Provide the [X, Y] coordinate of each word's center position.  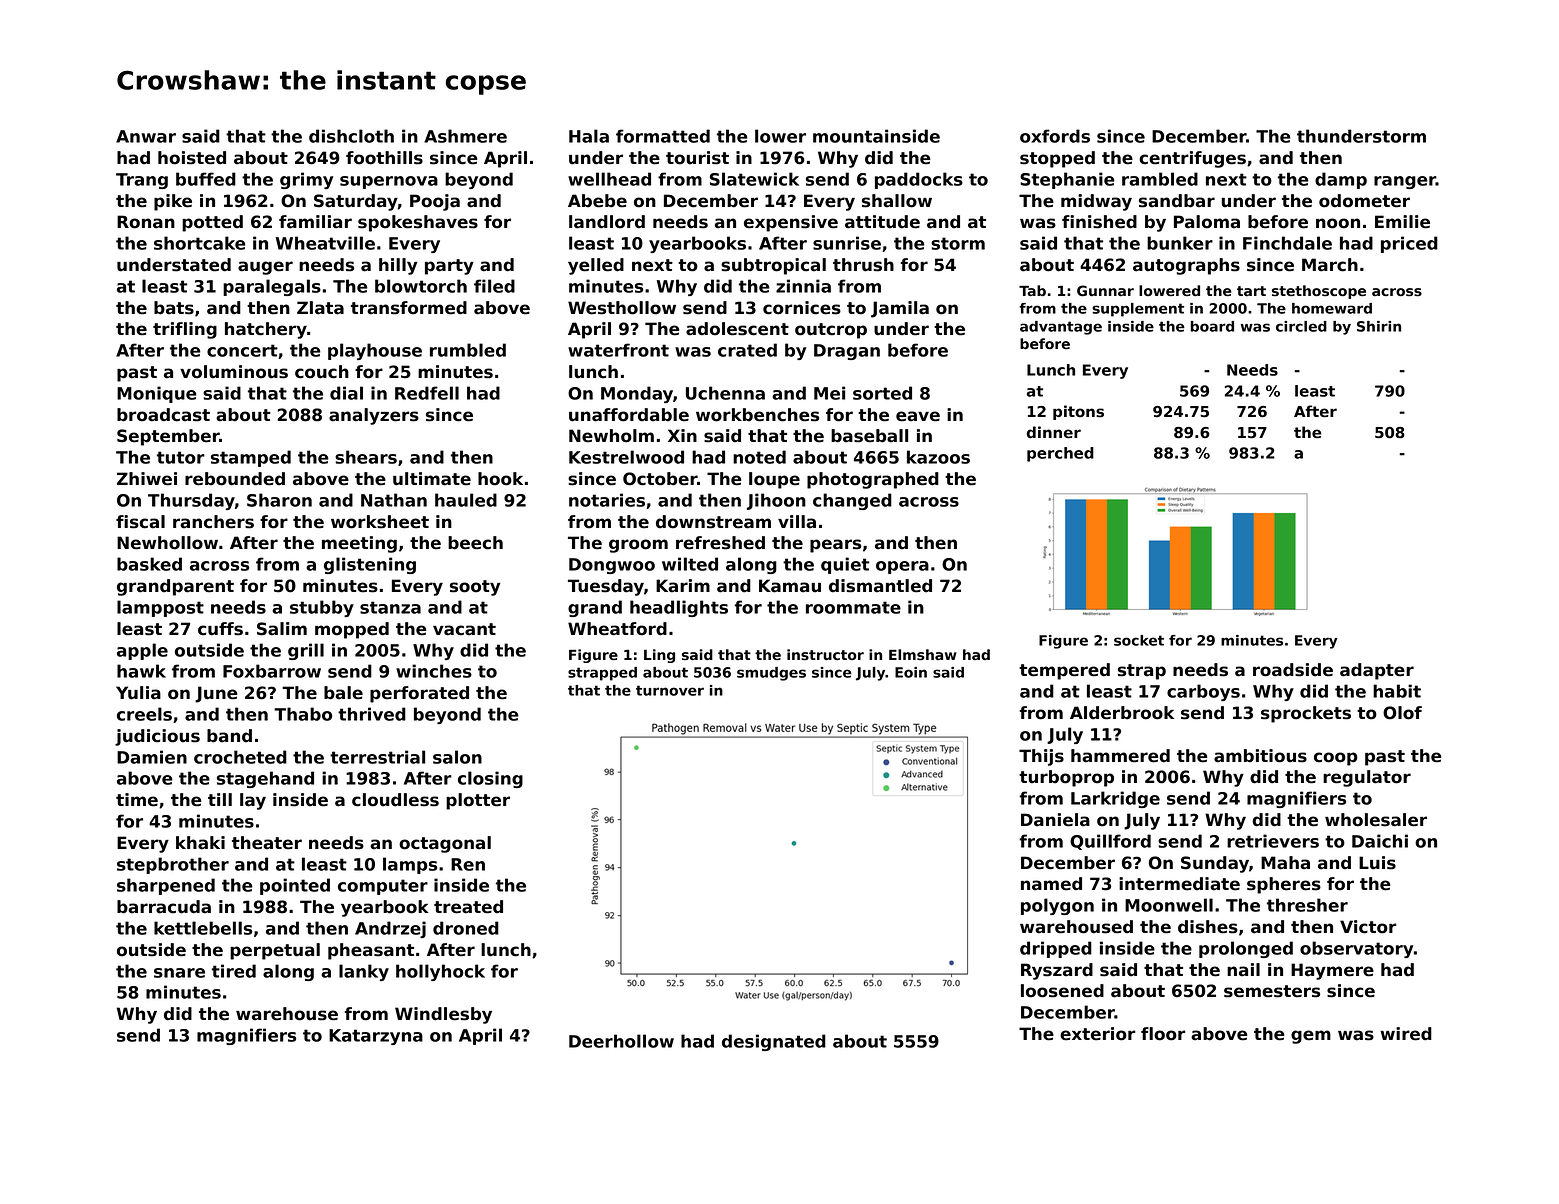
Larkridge [1115, 799]
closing [490, 779]
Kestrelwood [626, 457]
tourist [697, 158]
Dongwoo [612, 566]
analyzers [374, 416]
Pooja [435, 202]
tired [234, 971]
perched [1060, 454]
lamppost [160, 608]
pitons [1078, 412]
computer [383, 887]
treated [468, 907]
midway [1096, 202]
